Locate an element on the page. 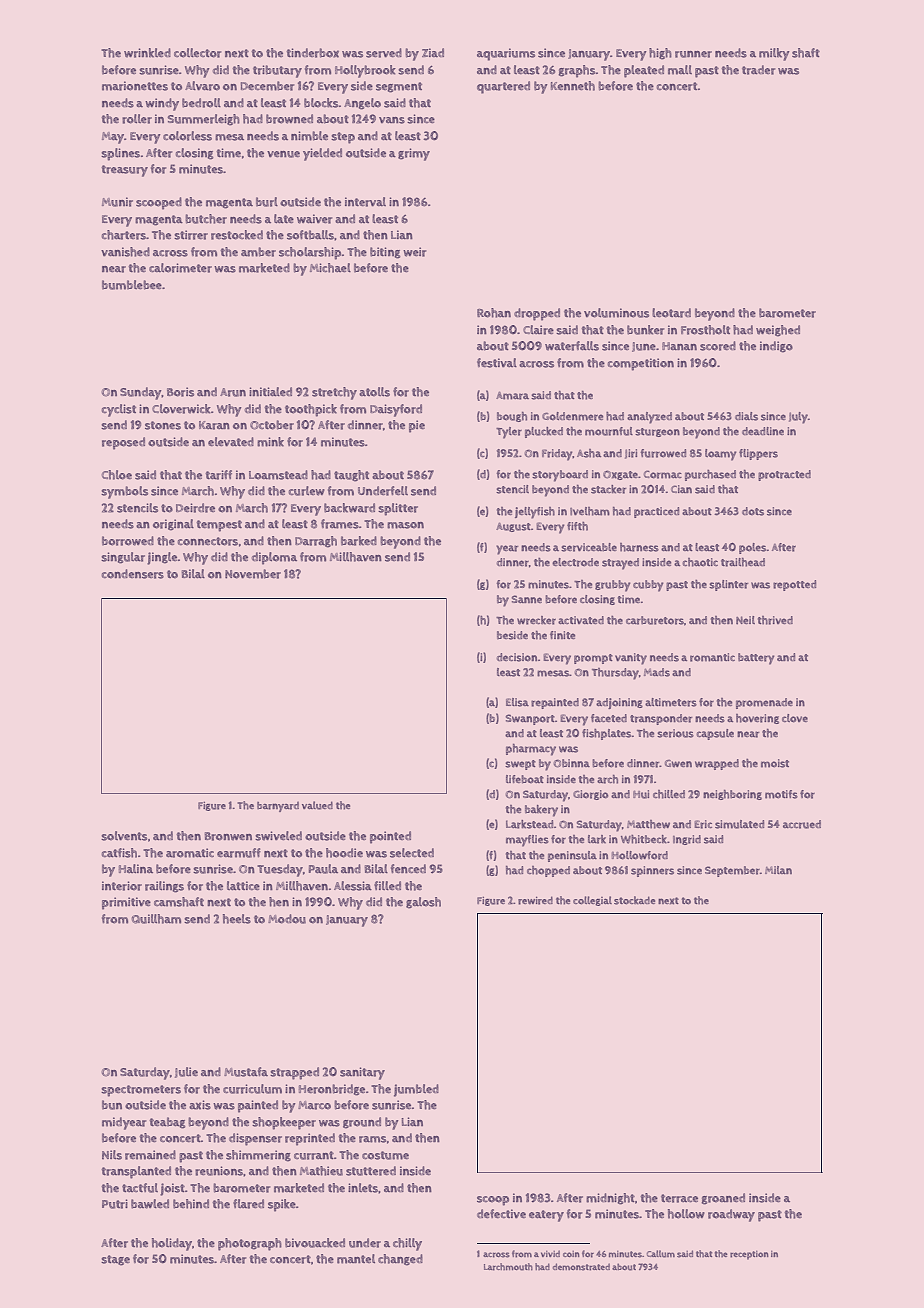 This document has width=924, height=1308. heels is located at coordinates (237, 919).
